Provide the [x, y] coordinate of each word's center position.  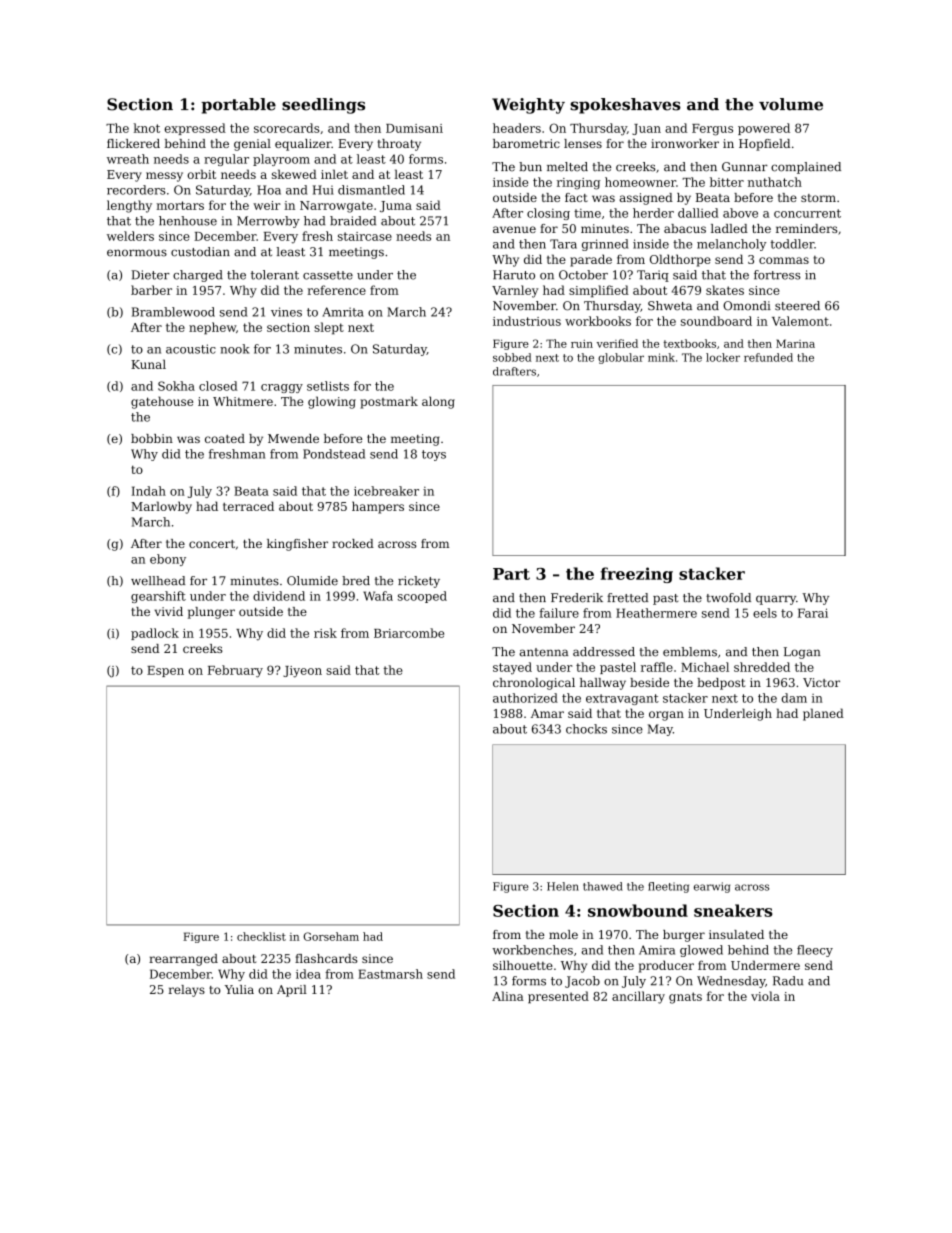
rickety [419, 582]
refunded [768, 357]
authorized [525, 698]
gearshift [158, 597]
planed [823, 714]
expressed [195, 129]
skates [725, 290]
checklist [261, 936]
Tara [563, 244]
